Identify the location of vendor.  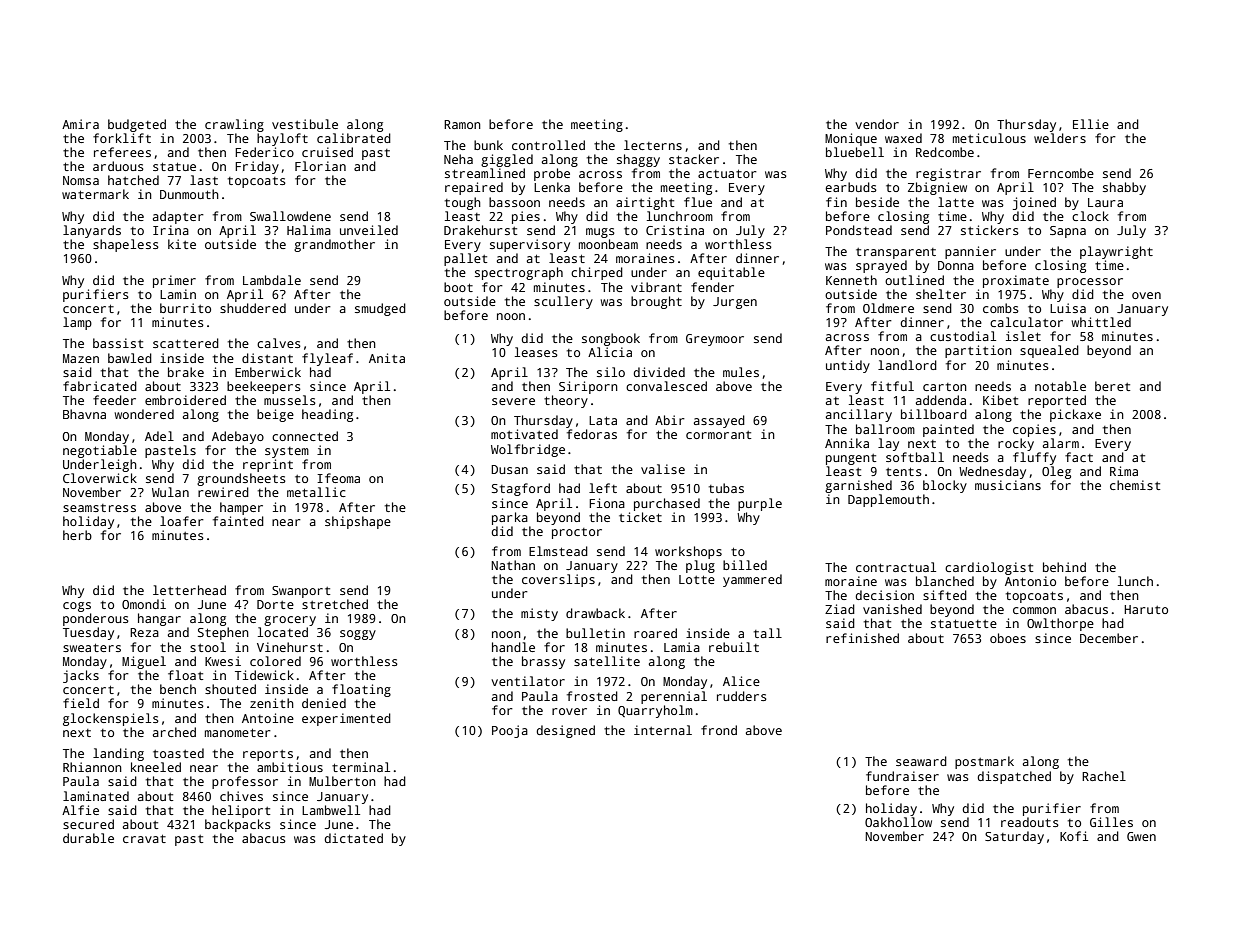
(877, 124).
